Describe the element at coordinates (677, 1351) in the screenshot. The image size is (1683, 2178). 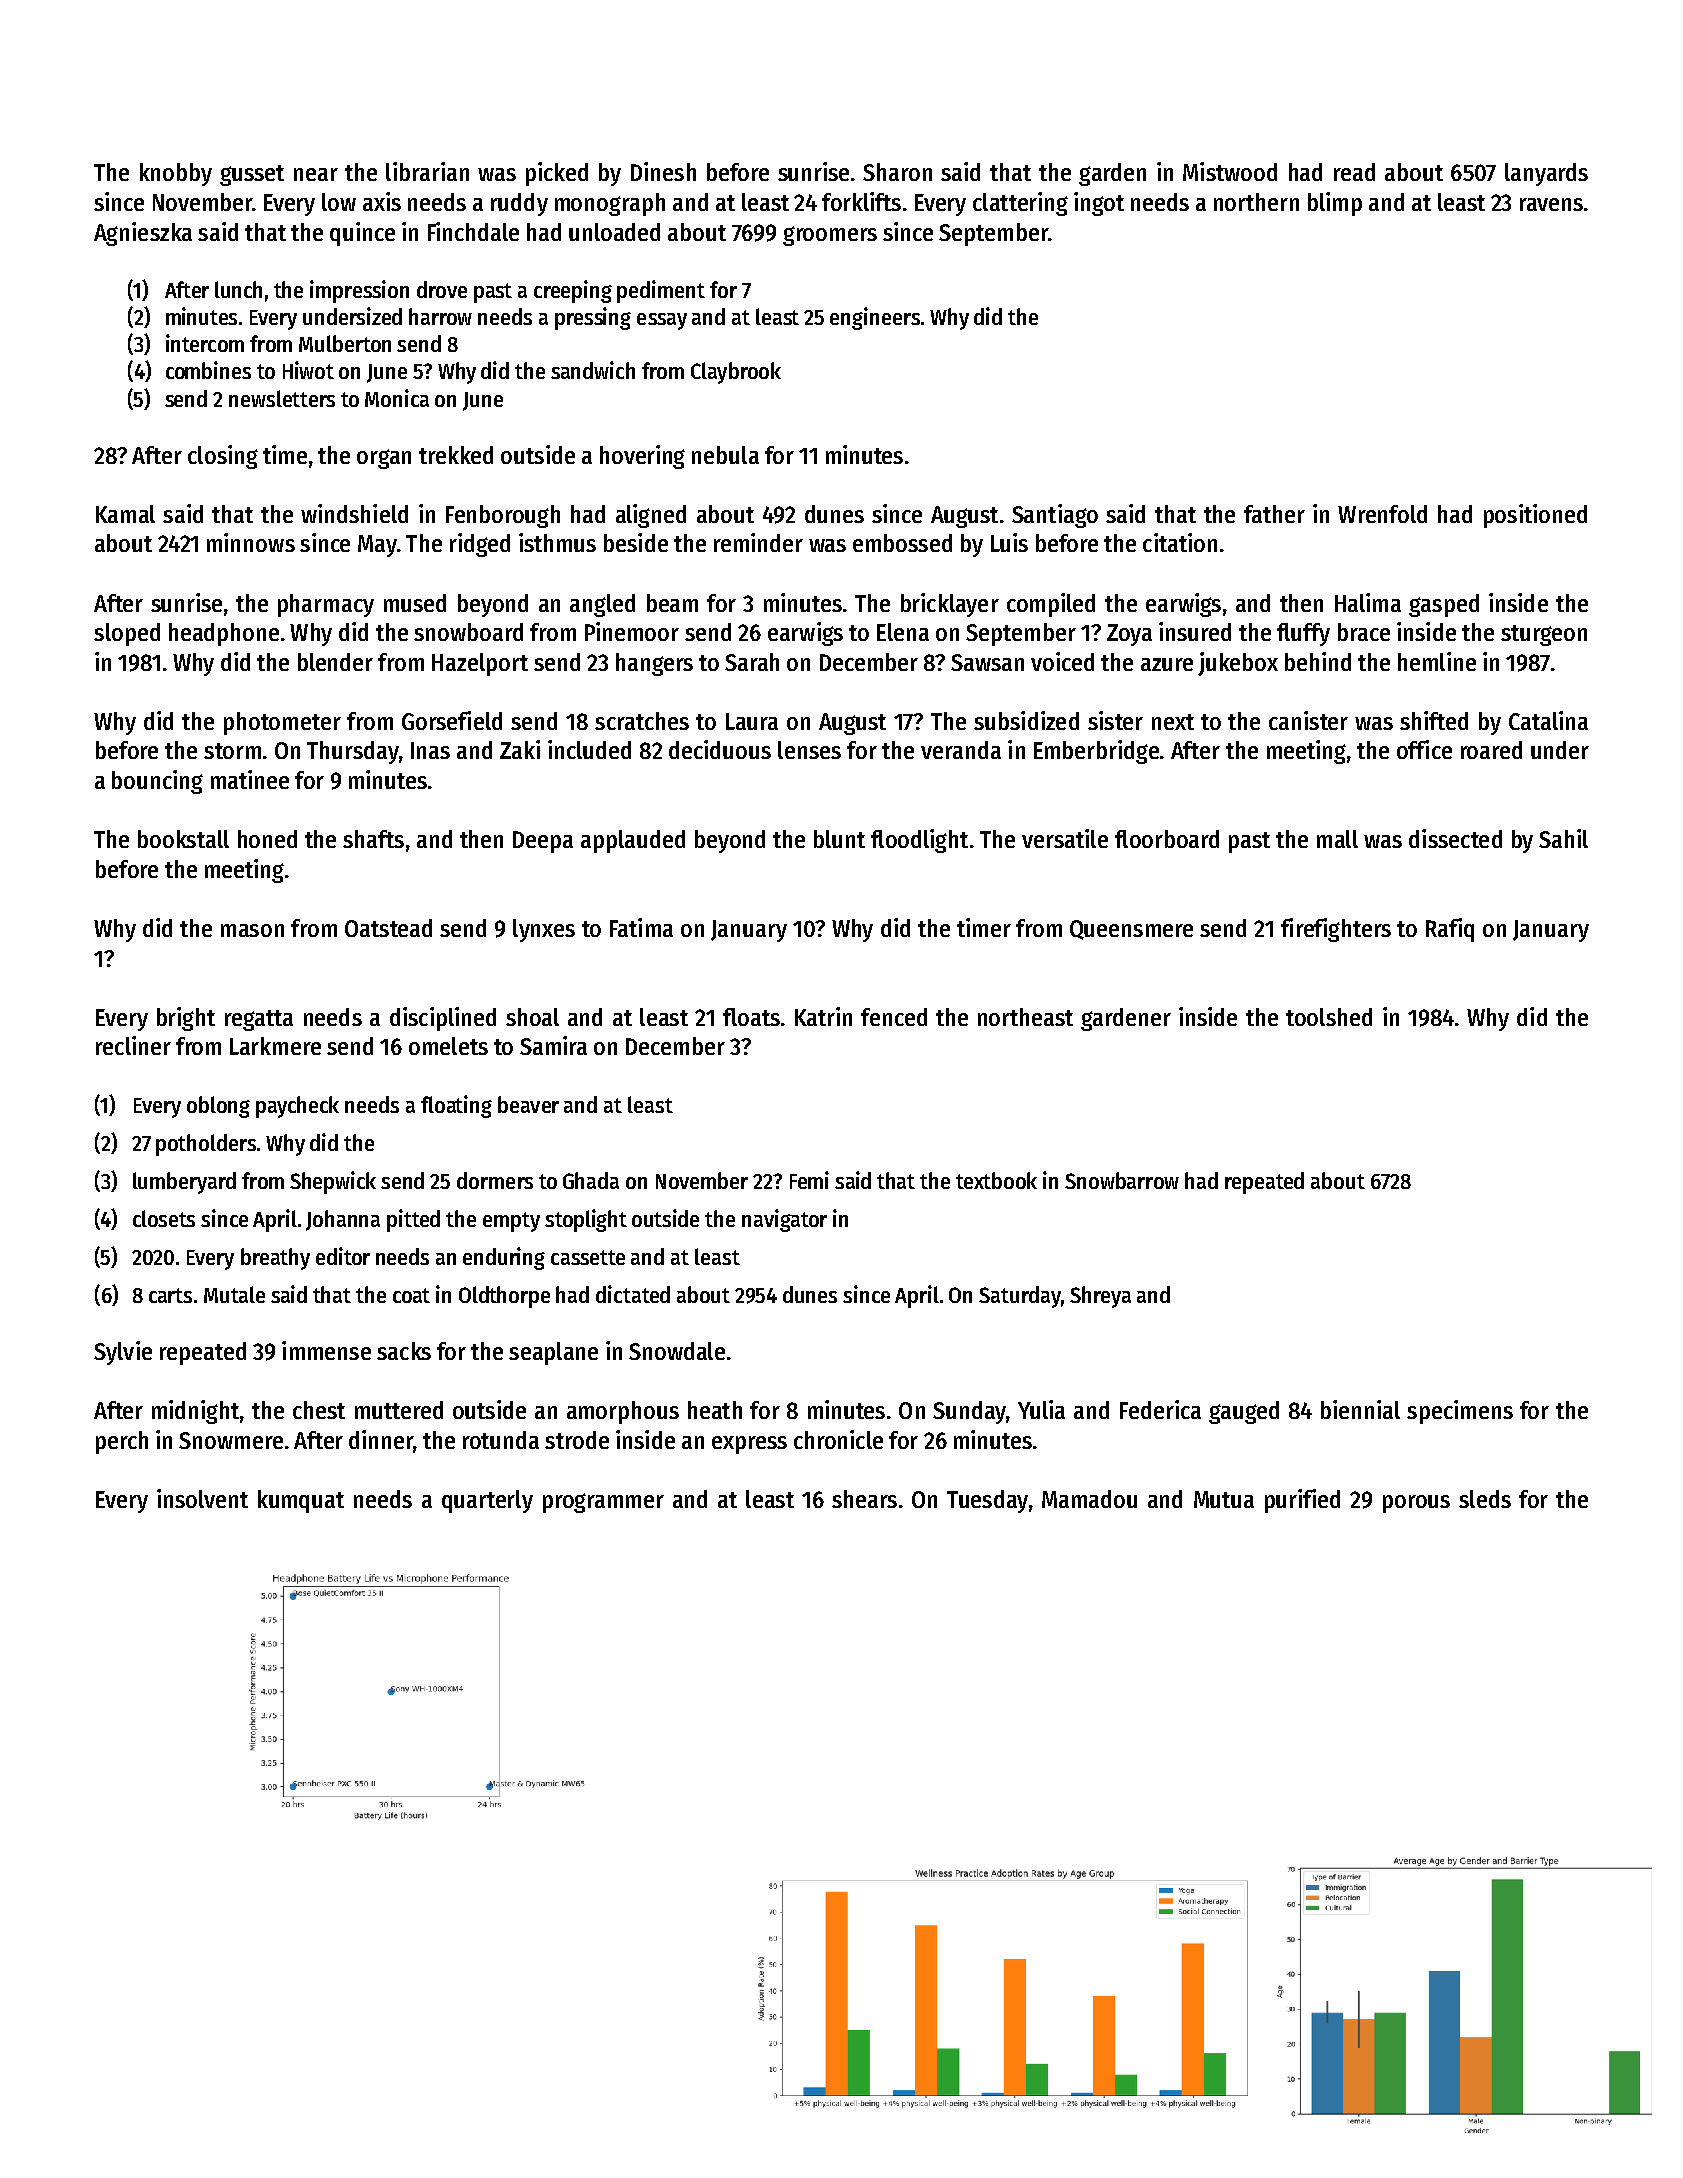
I see `Snowdale` at that location.
